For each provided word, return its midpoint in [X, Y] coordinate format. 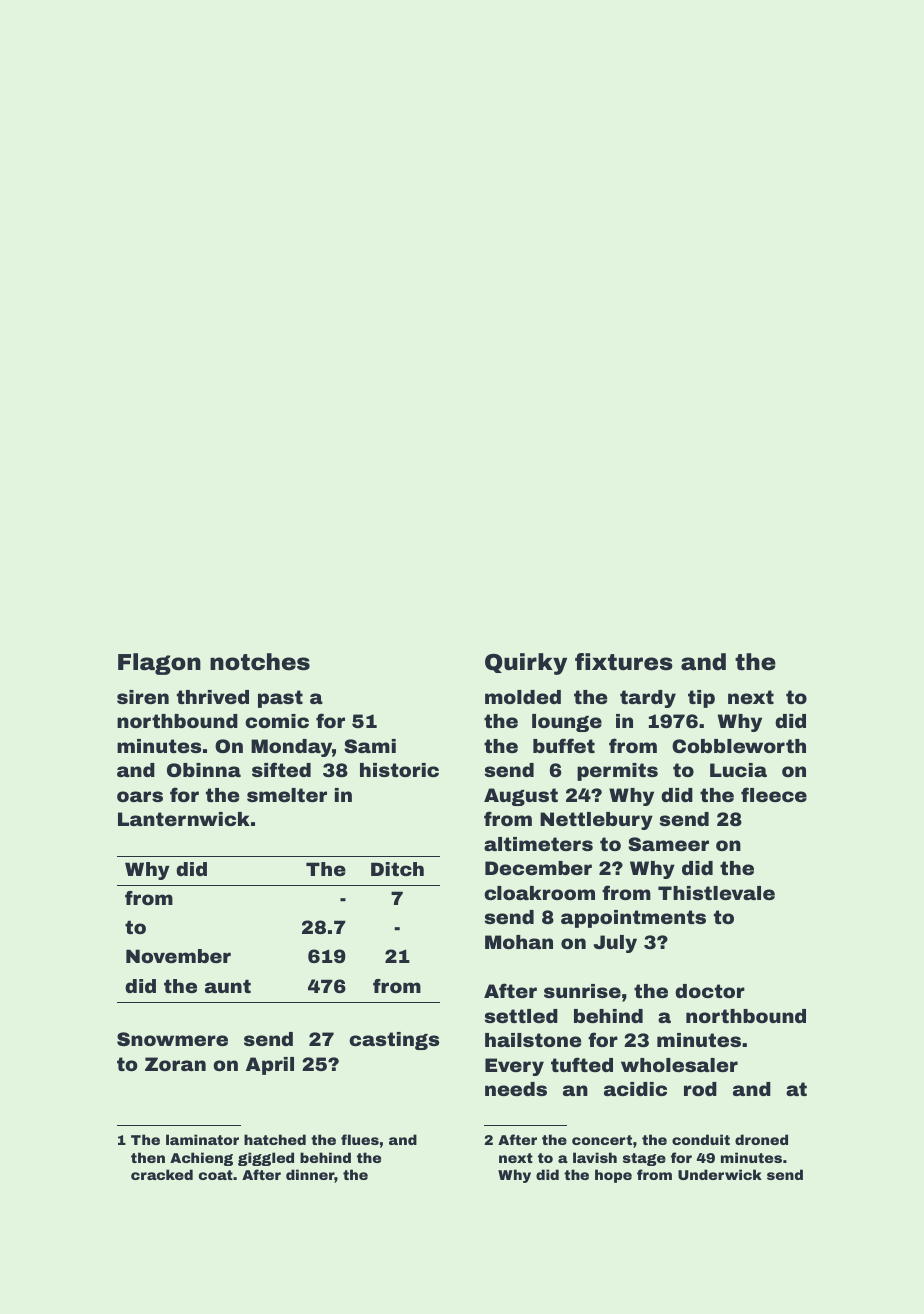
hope [613, 1176]
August [521, 797]
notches [260, 662]
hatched [275, 1139]
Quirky [526, 664]
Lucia [738, 770]
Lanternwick [184, 819]
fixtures [624, 662]
